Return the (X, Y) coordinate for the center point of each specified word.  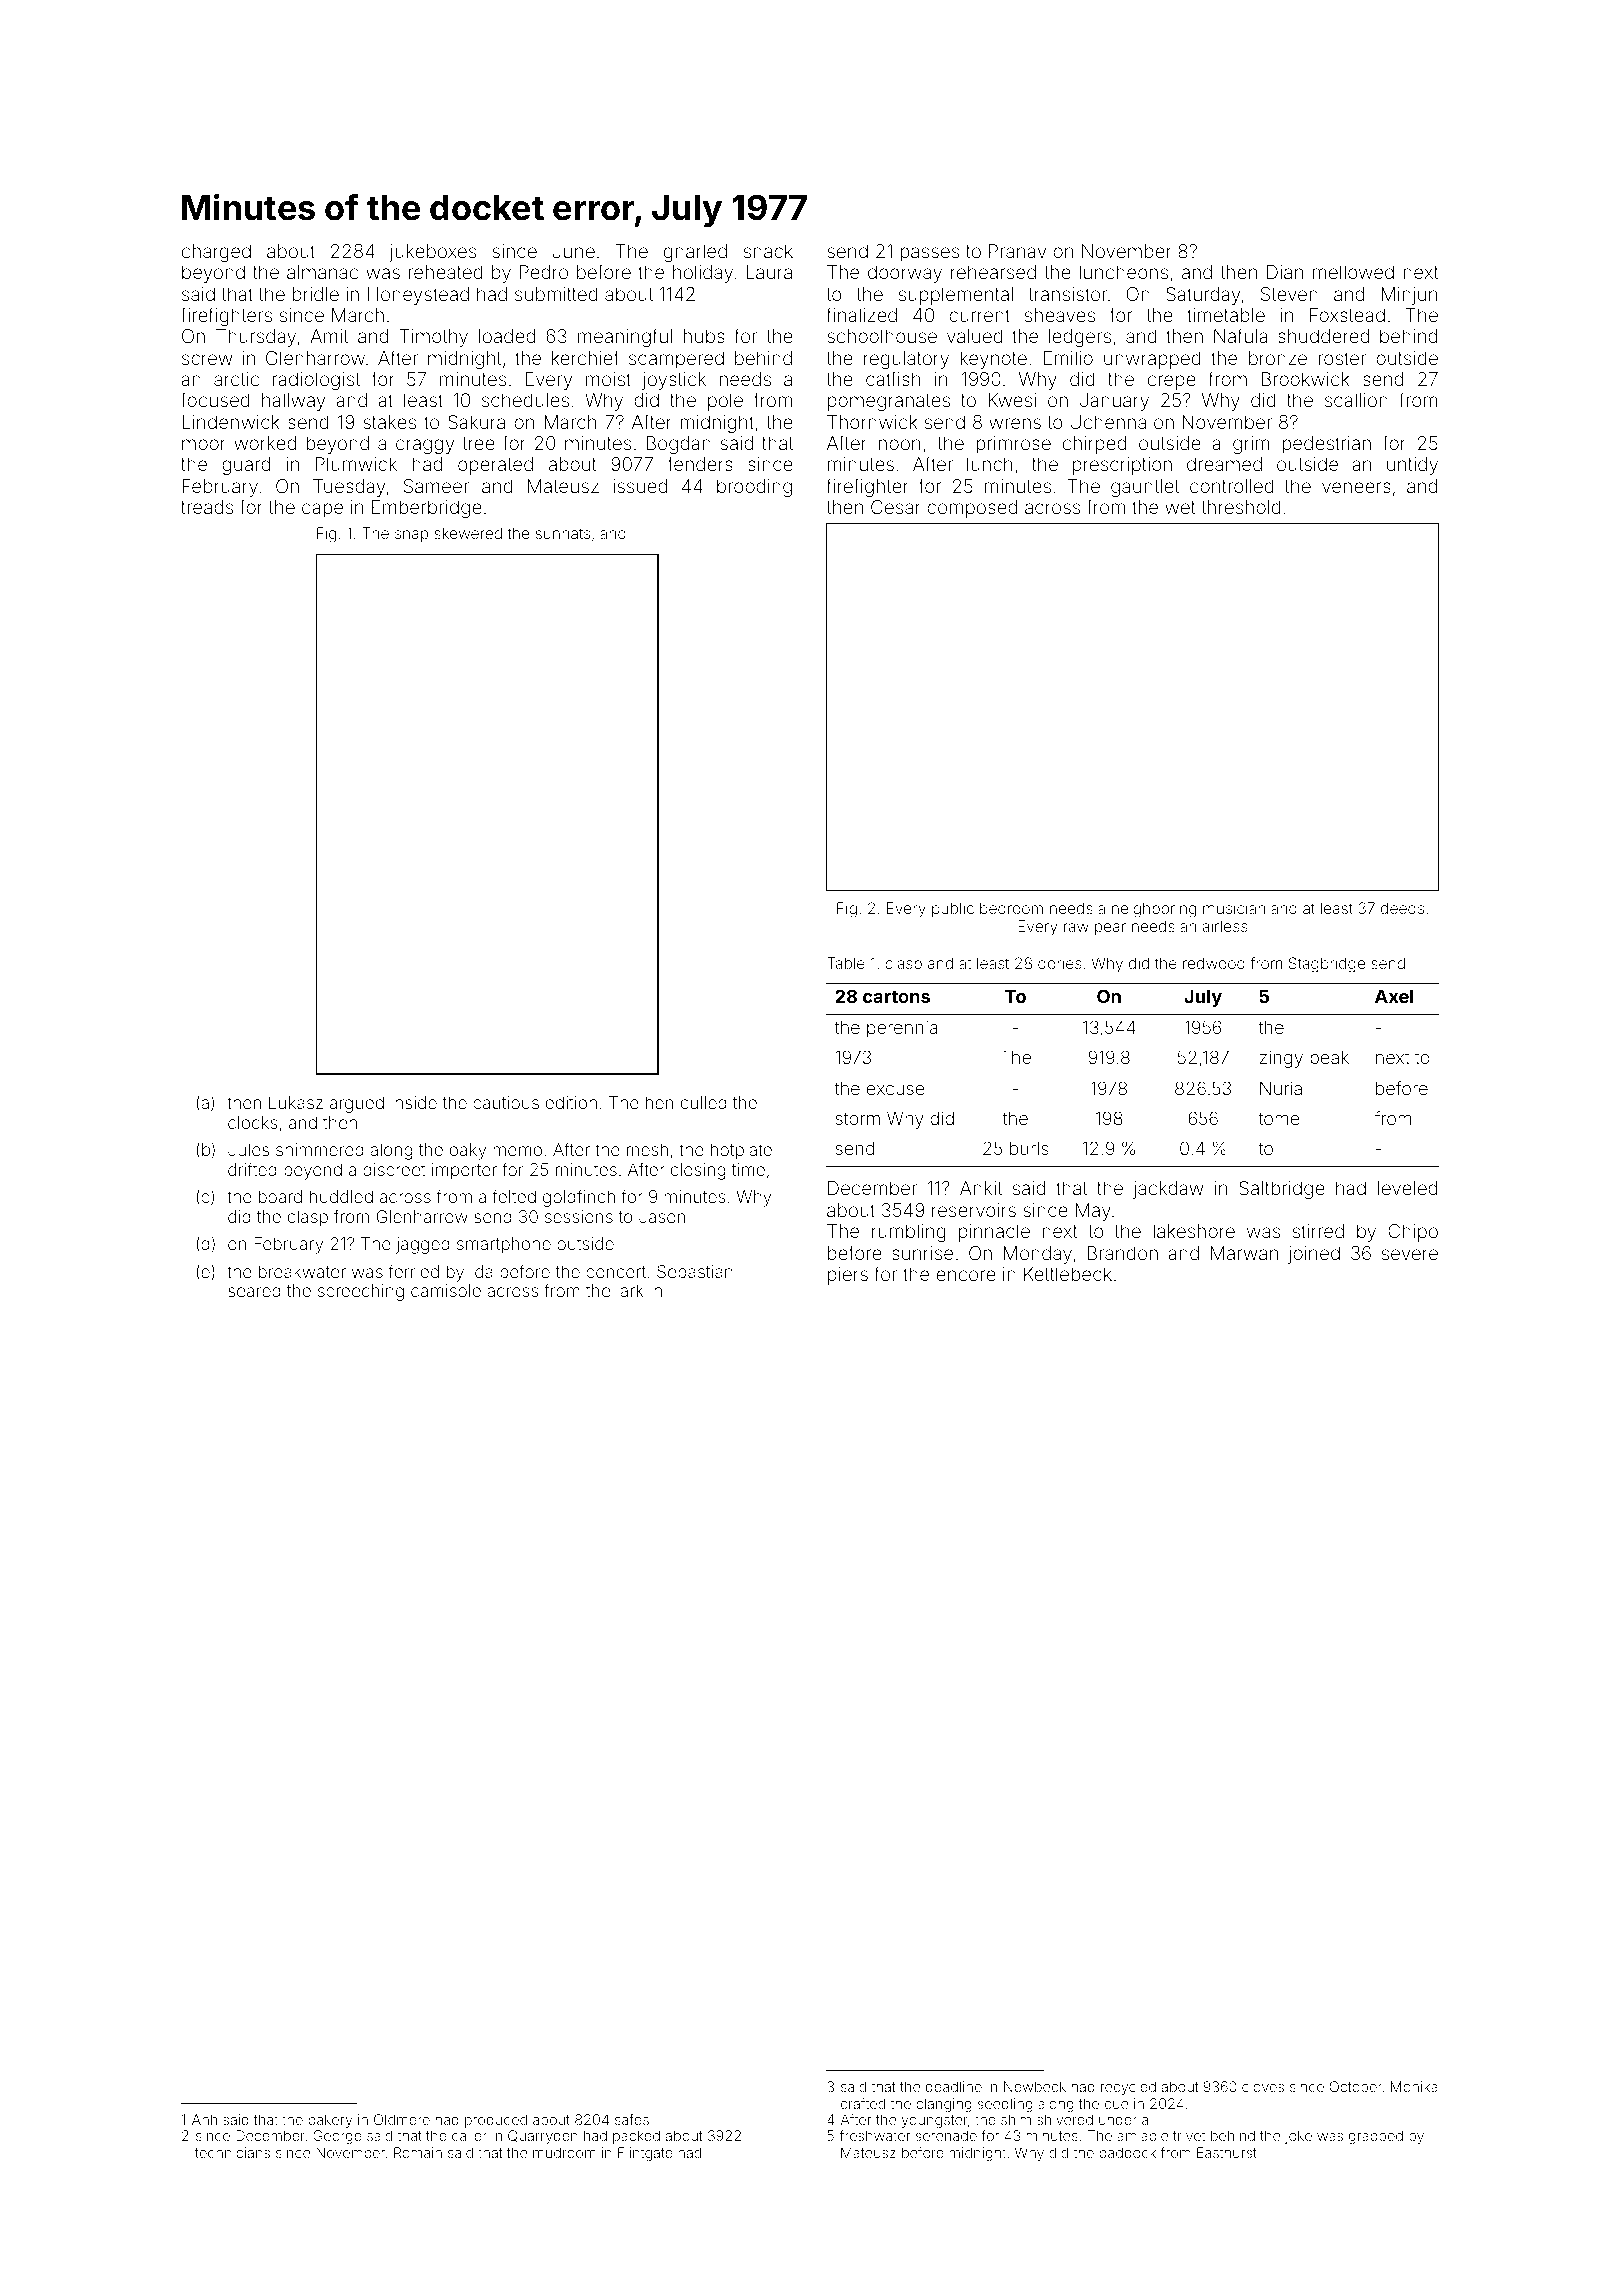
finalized (861, 314)
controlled (1232, 486)
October (1356, 2086)
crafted (863, 2103)
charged (216, 253)
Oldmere (402, 2119)
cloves (1263, 2086)
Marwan (1244, 1253)
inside (414, 1102)
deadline (954, 2086)
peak (1329, 1059)
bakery (331, 2121)
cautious (506, 1102)
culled (704, 1102)
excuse (896, 1090)
